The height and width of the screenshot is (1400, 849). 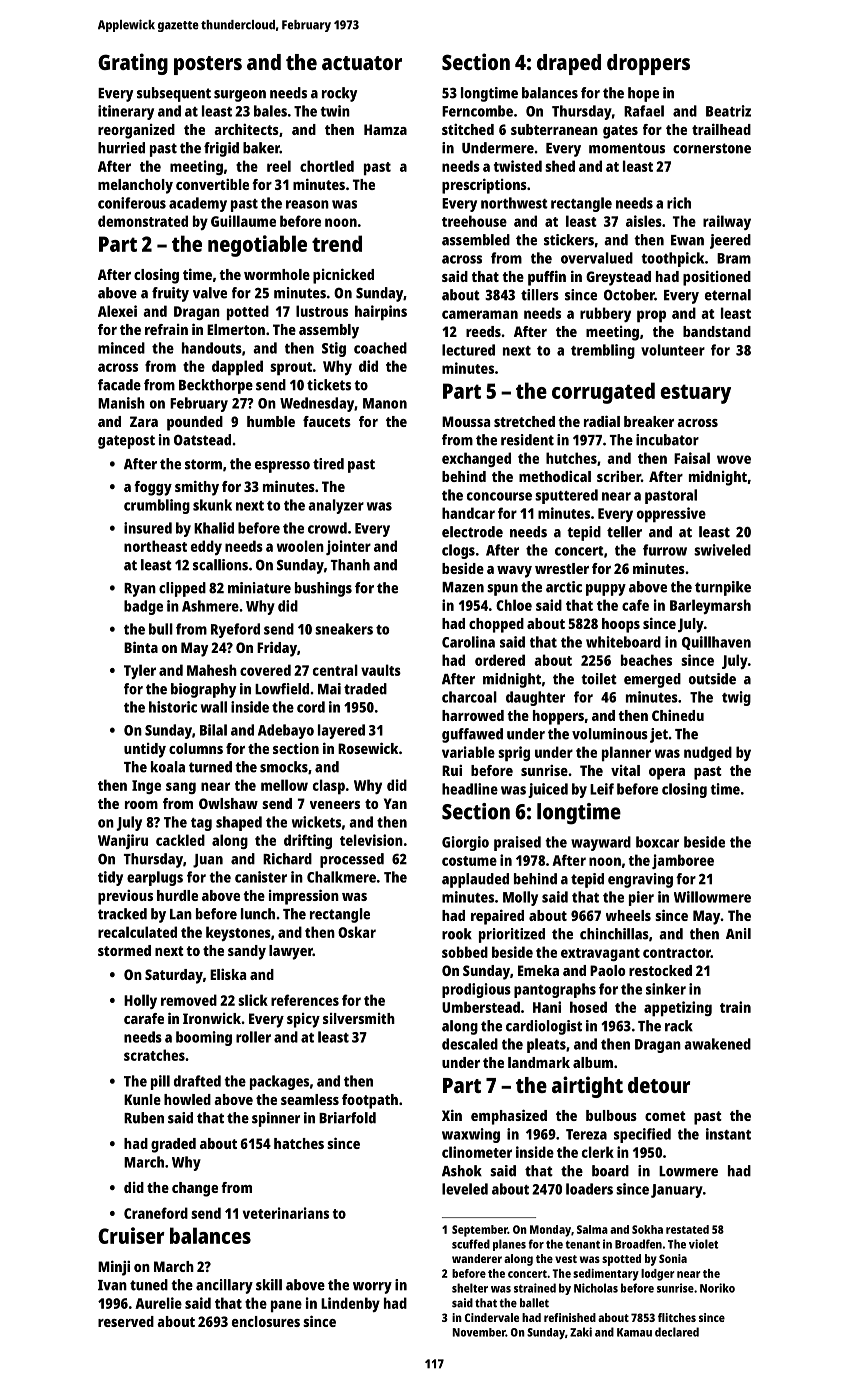 What do you see at coordinates (335, 111) in the screenshot?
I see `twin` at bounding box center [335, 111].
